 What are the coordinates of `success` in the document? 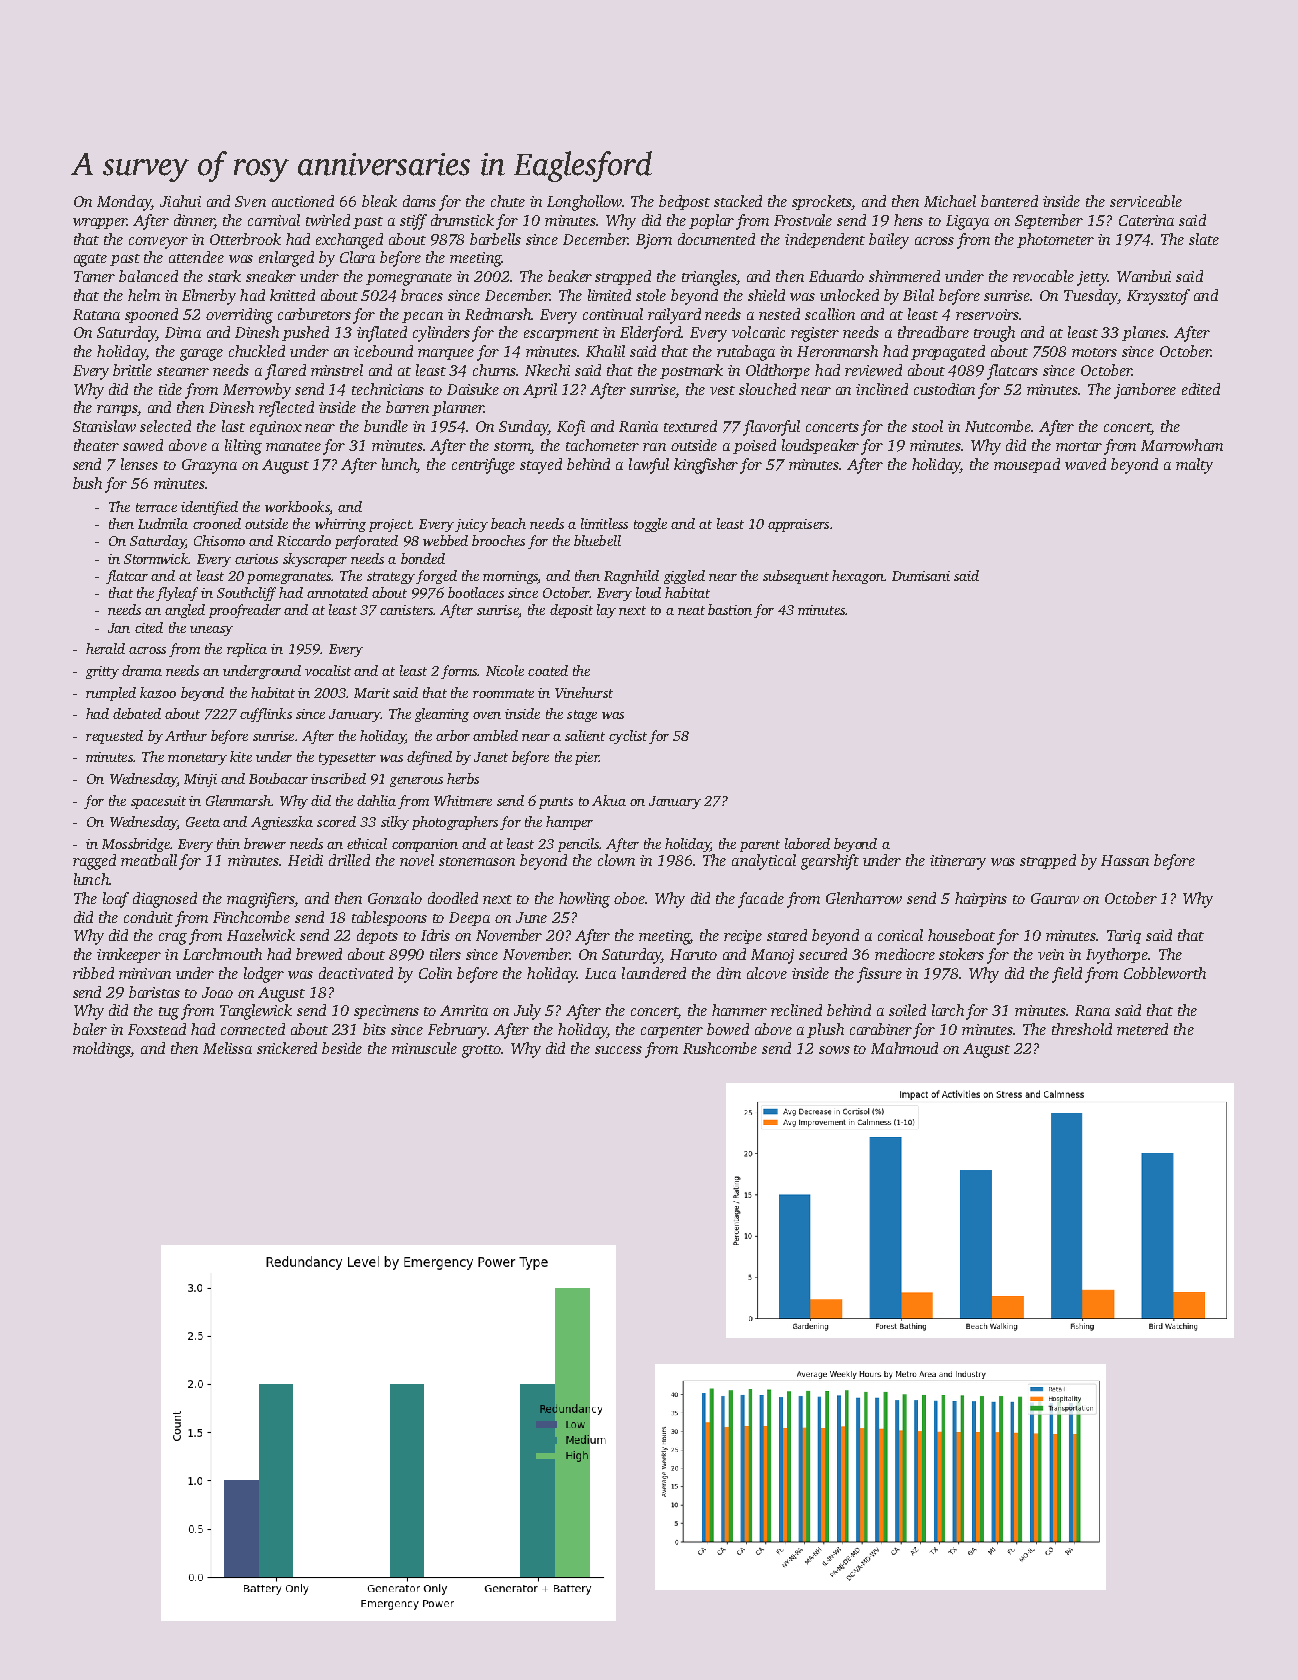 It's located at (618, 1050).
